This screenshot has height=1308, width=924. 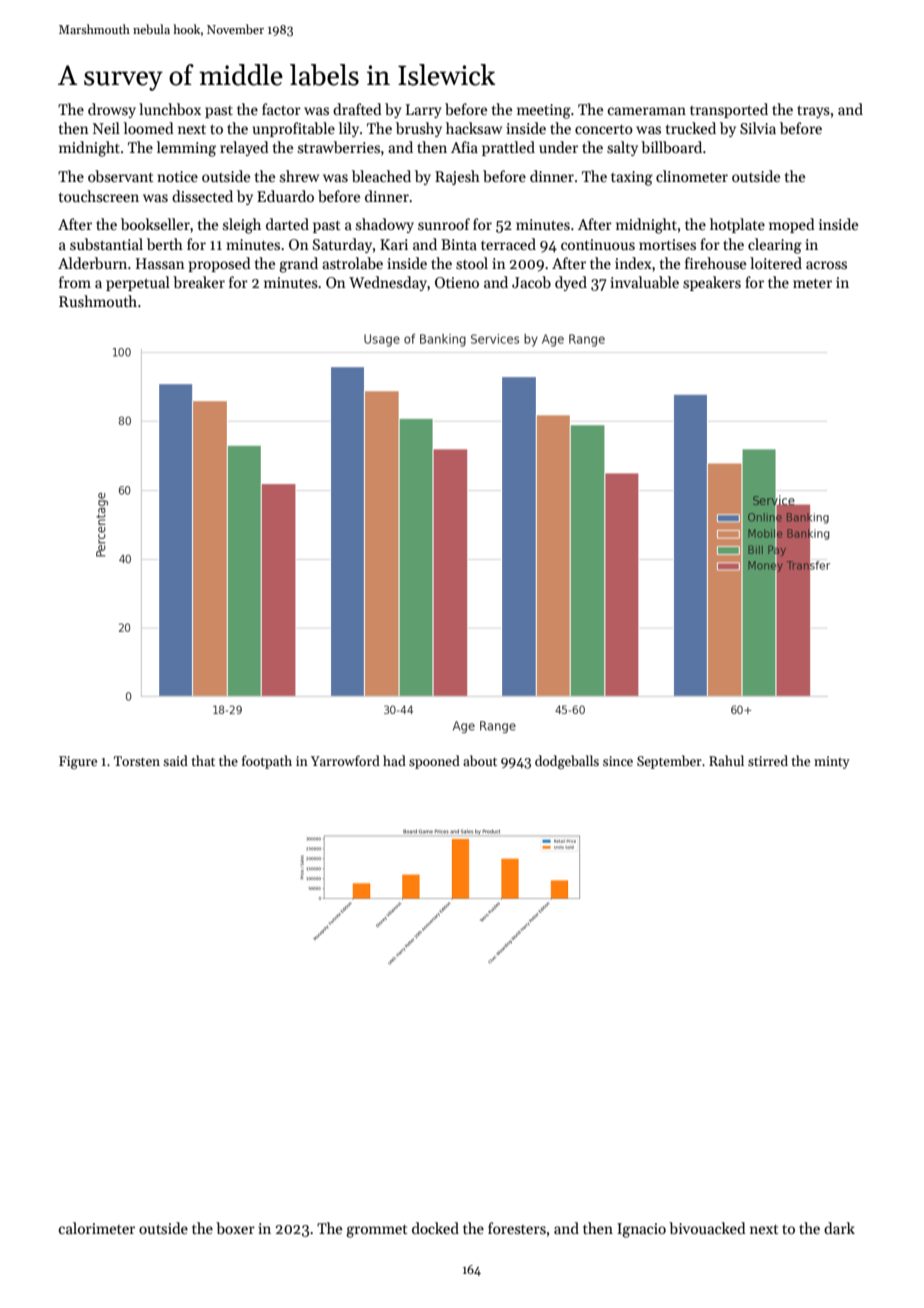 I want to click on boxer, so click(x=235, y=1228).
